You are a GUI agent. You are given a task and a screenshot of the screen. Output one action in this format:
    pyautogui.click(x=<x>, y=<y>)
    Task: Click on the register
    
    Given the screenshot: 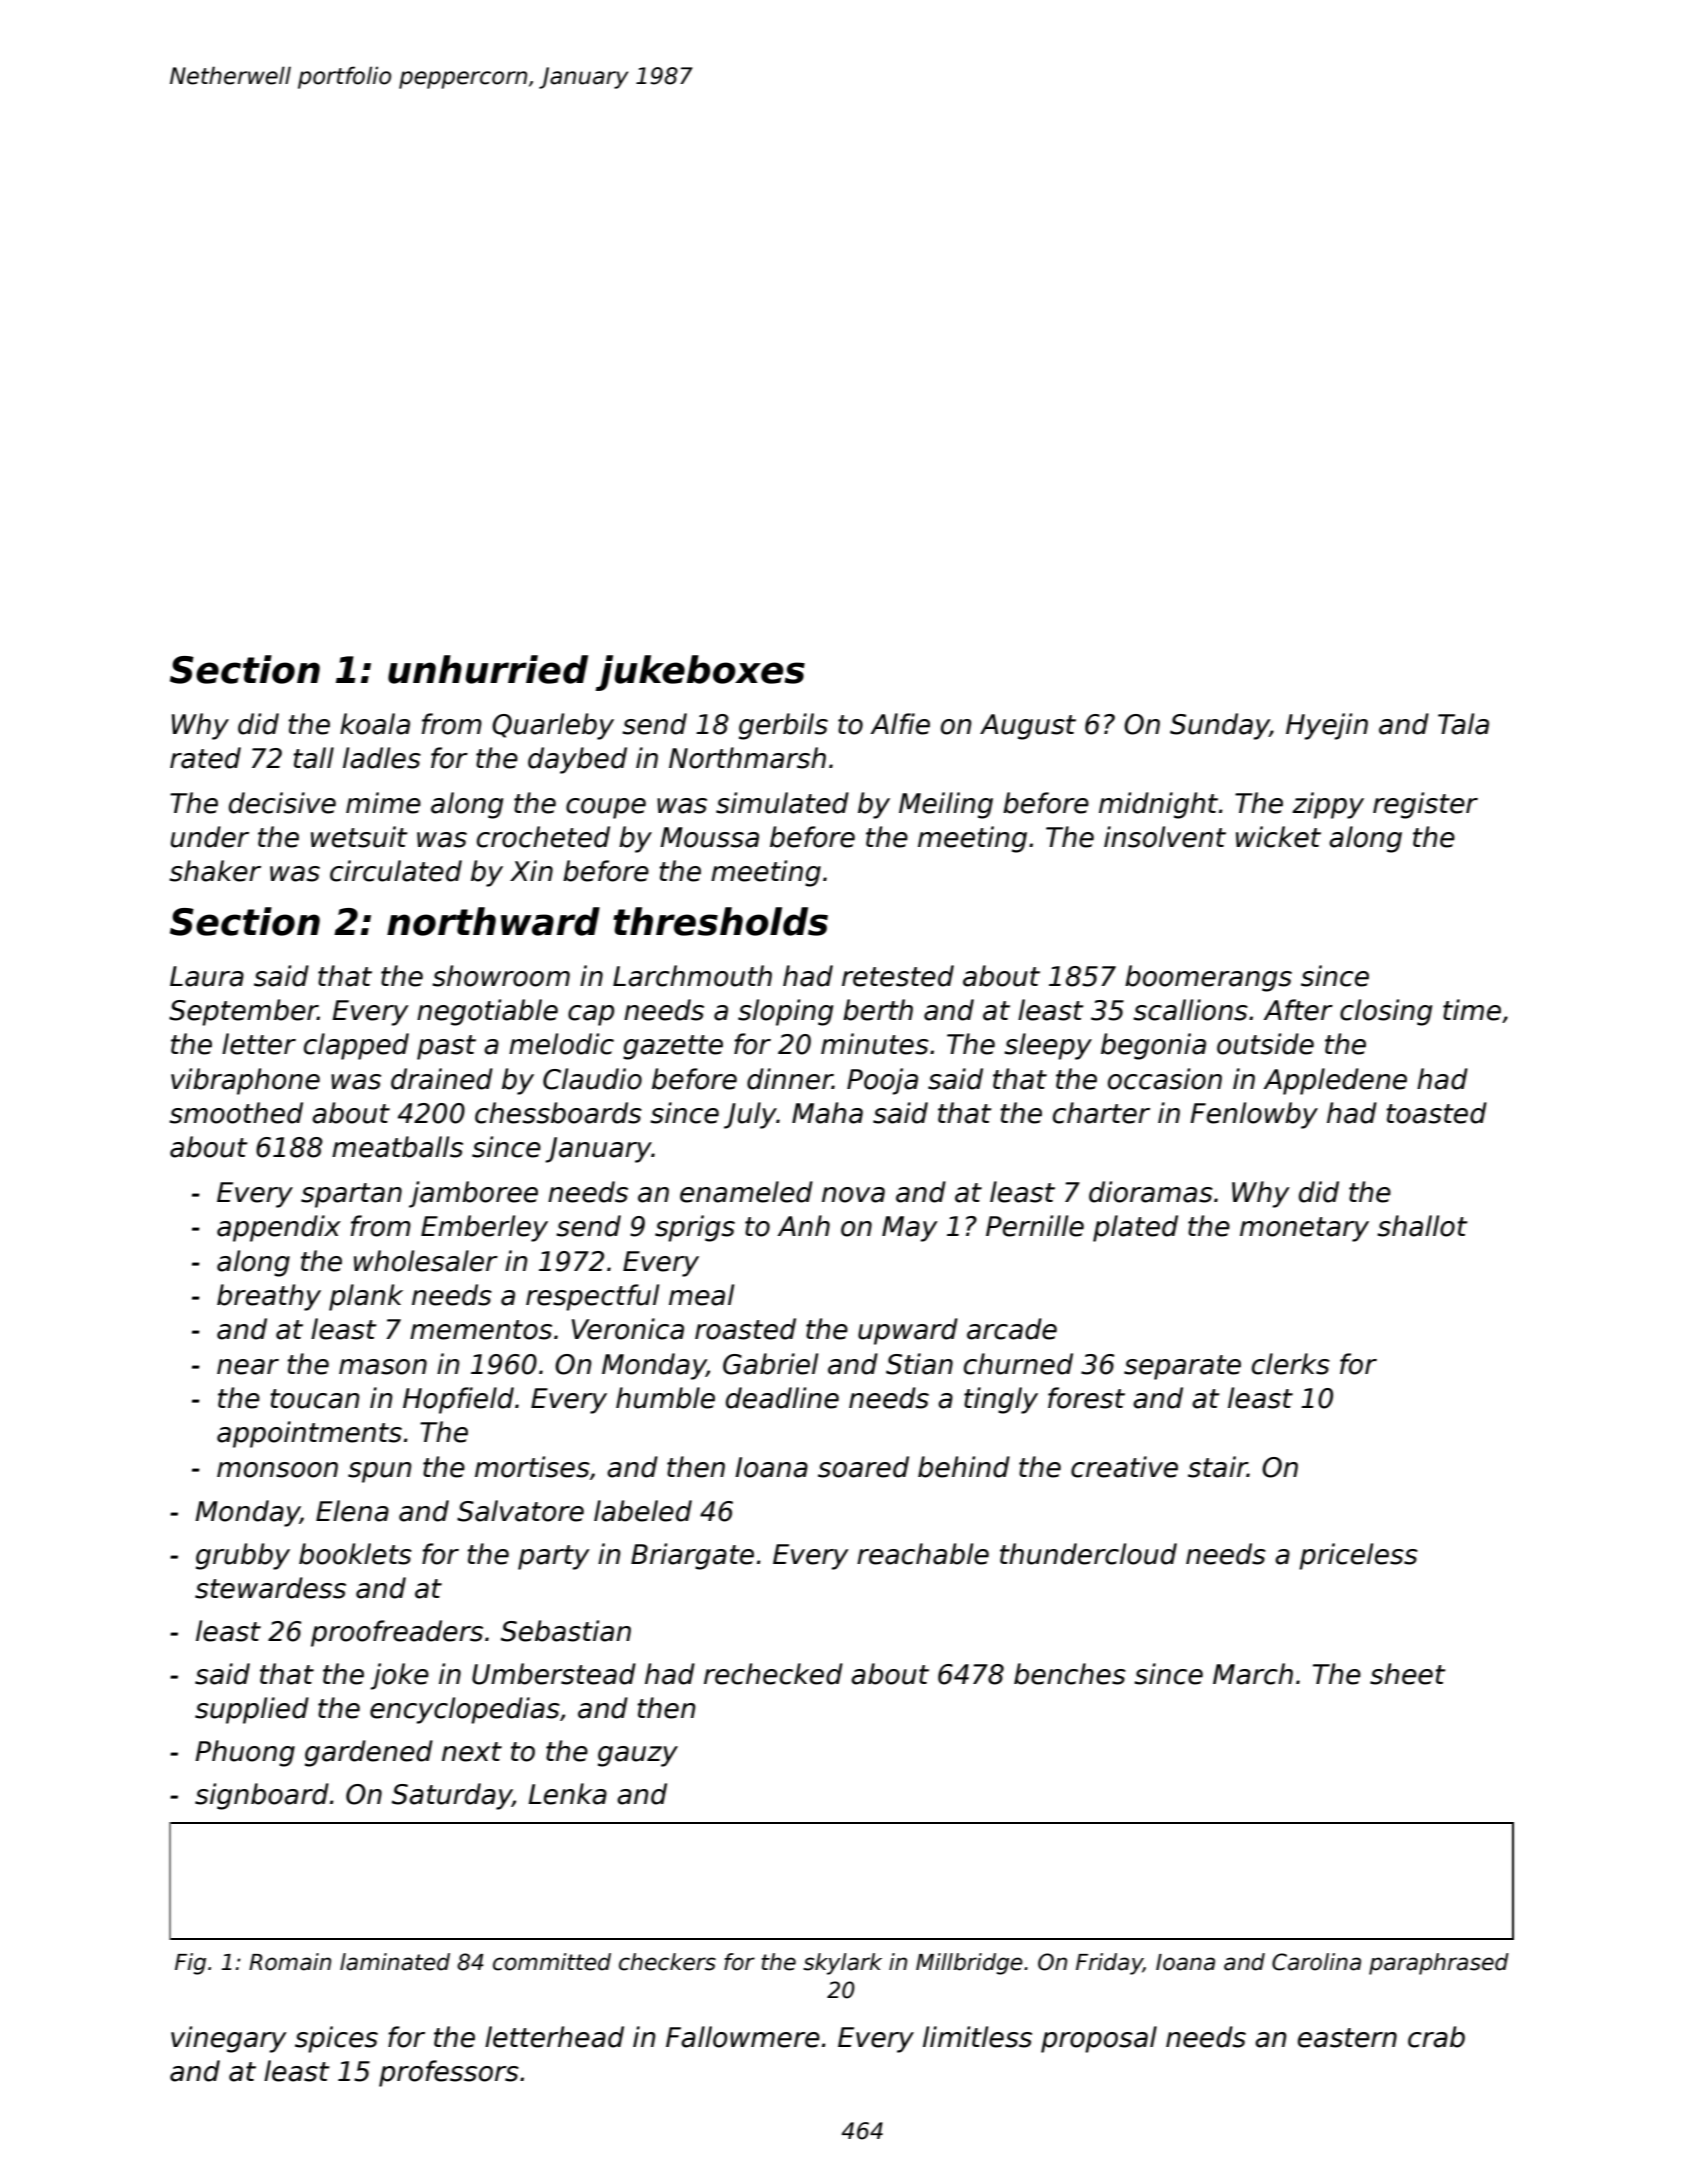 What is the action you would take?
    pyautogui.click(x=1425, y=805)
